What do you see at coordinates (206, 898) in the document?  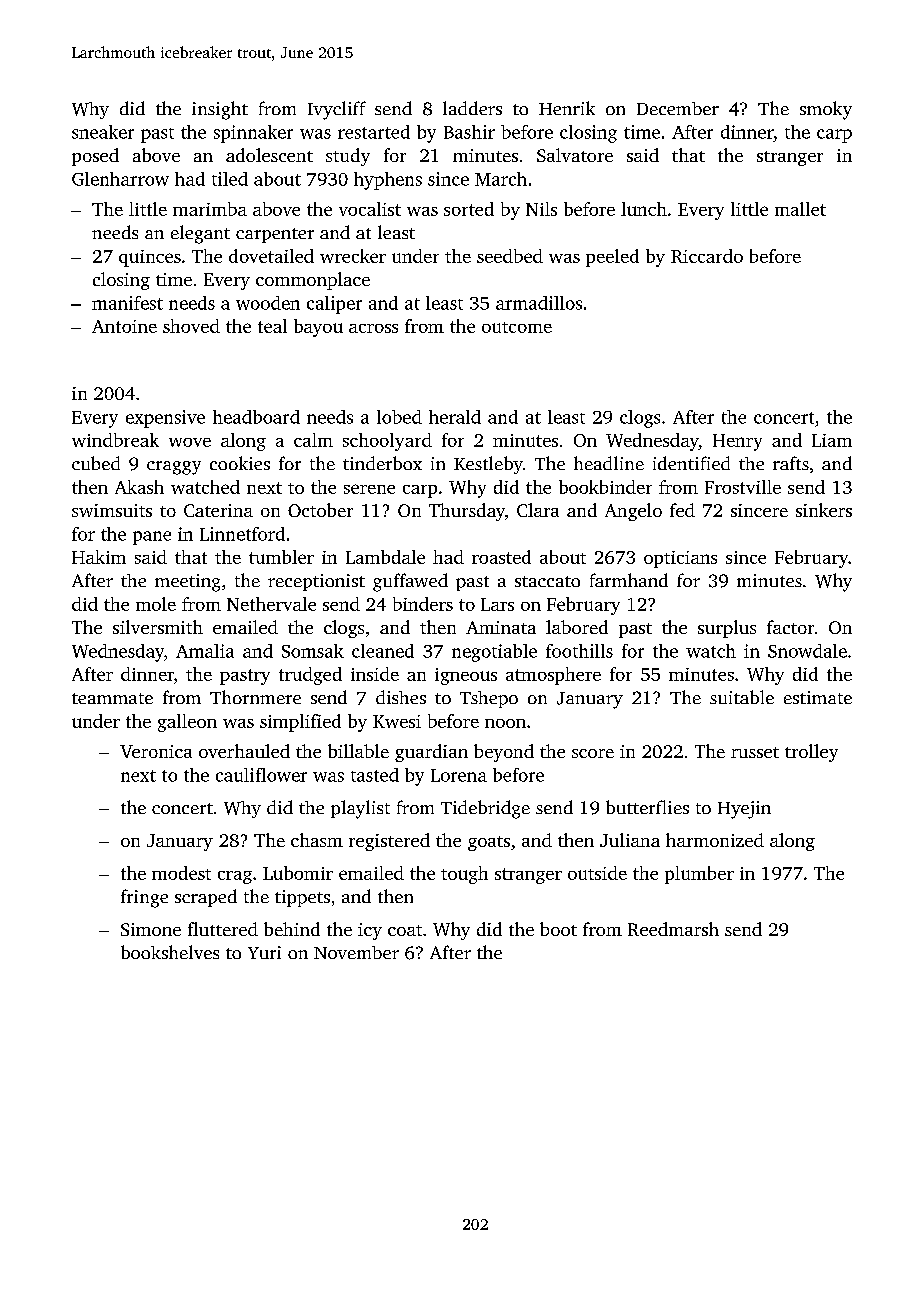 I see `scraped` at bounding box center [206, 898].
